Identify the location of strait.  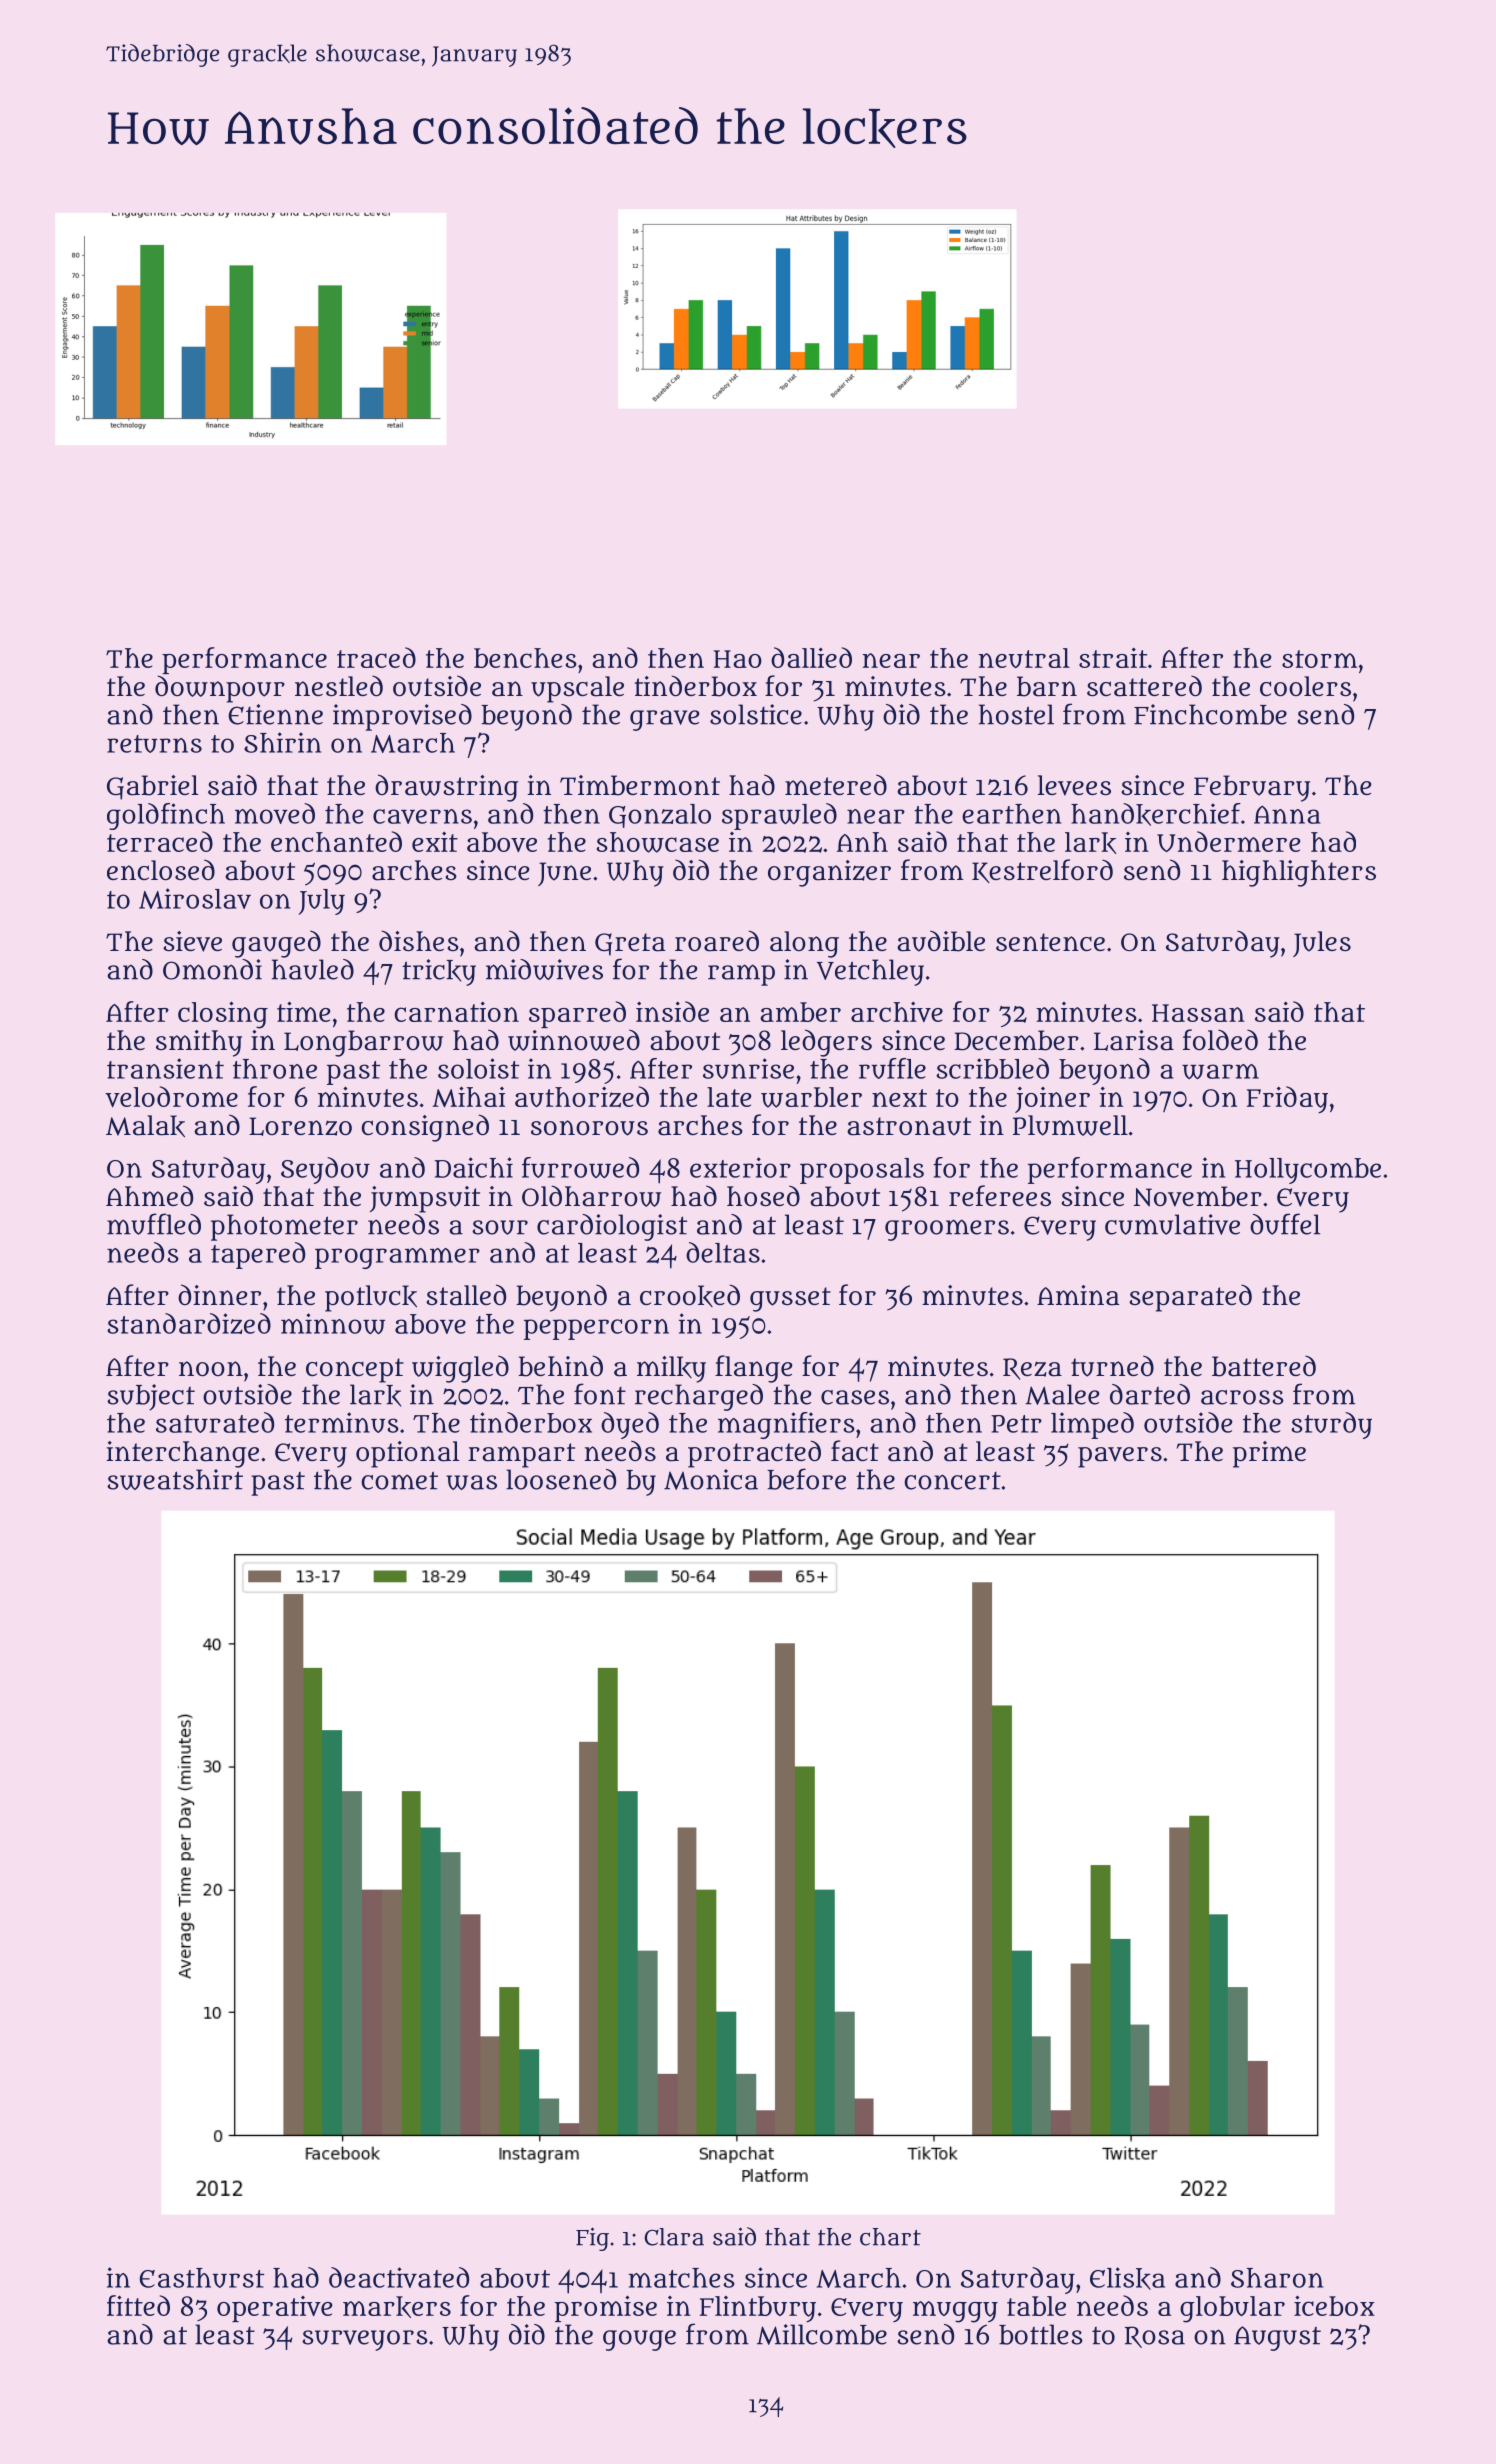
(1113, 658).
